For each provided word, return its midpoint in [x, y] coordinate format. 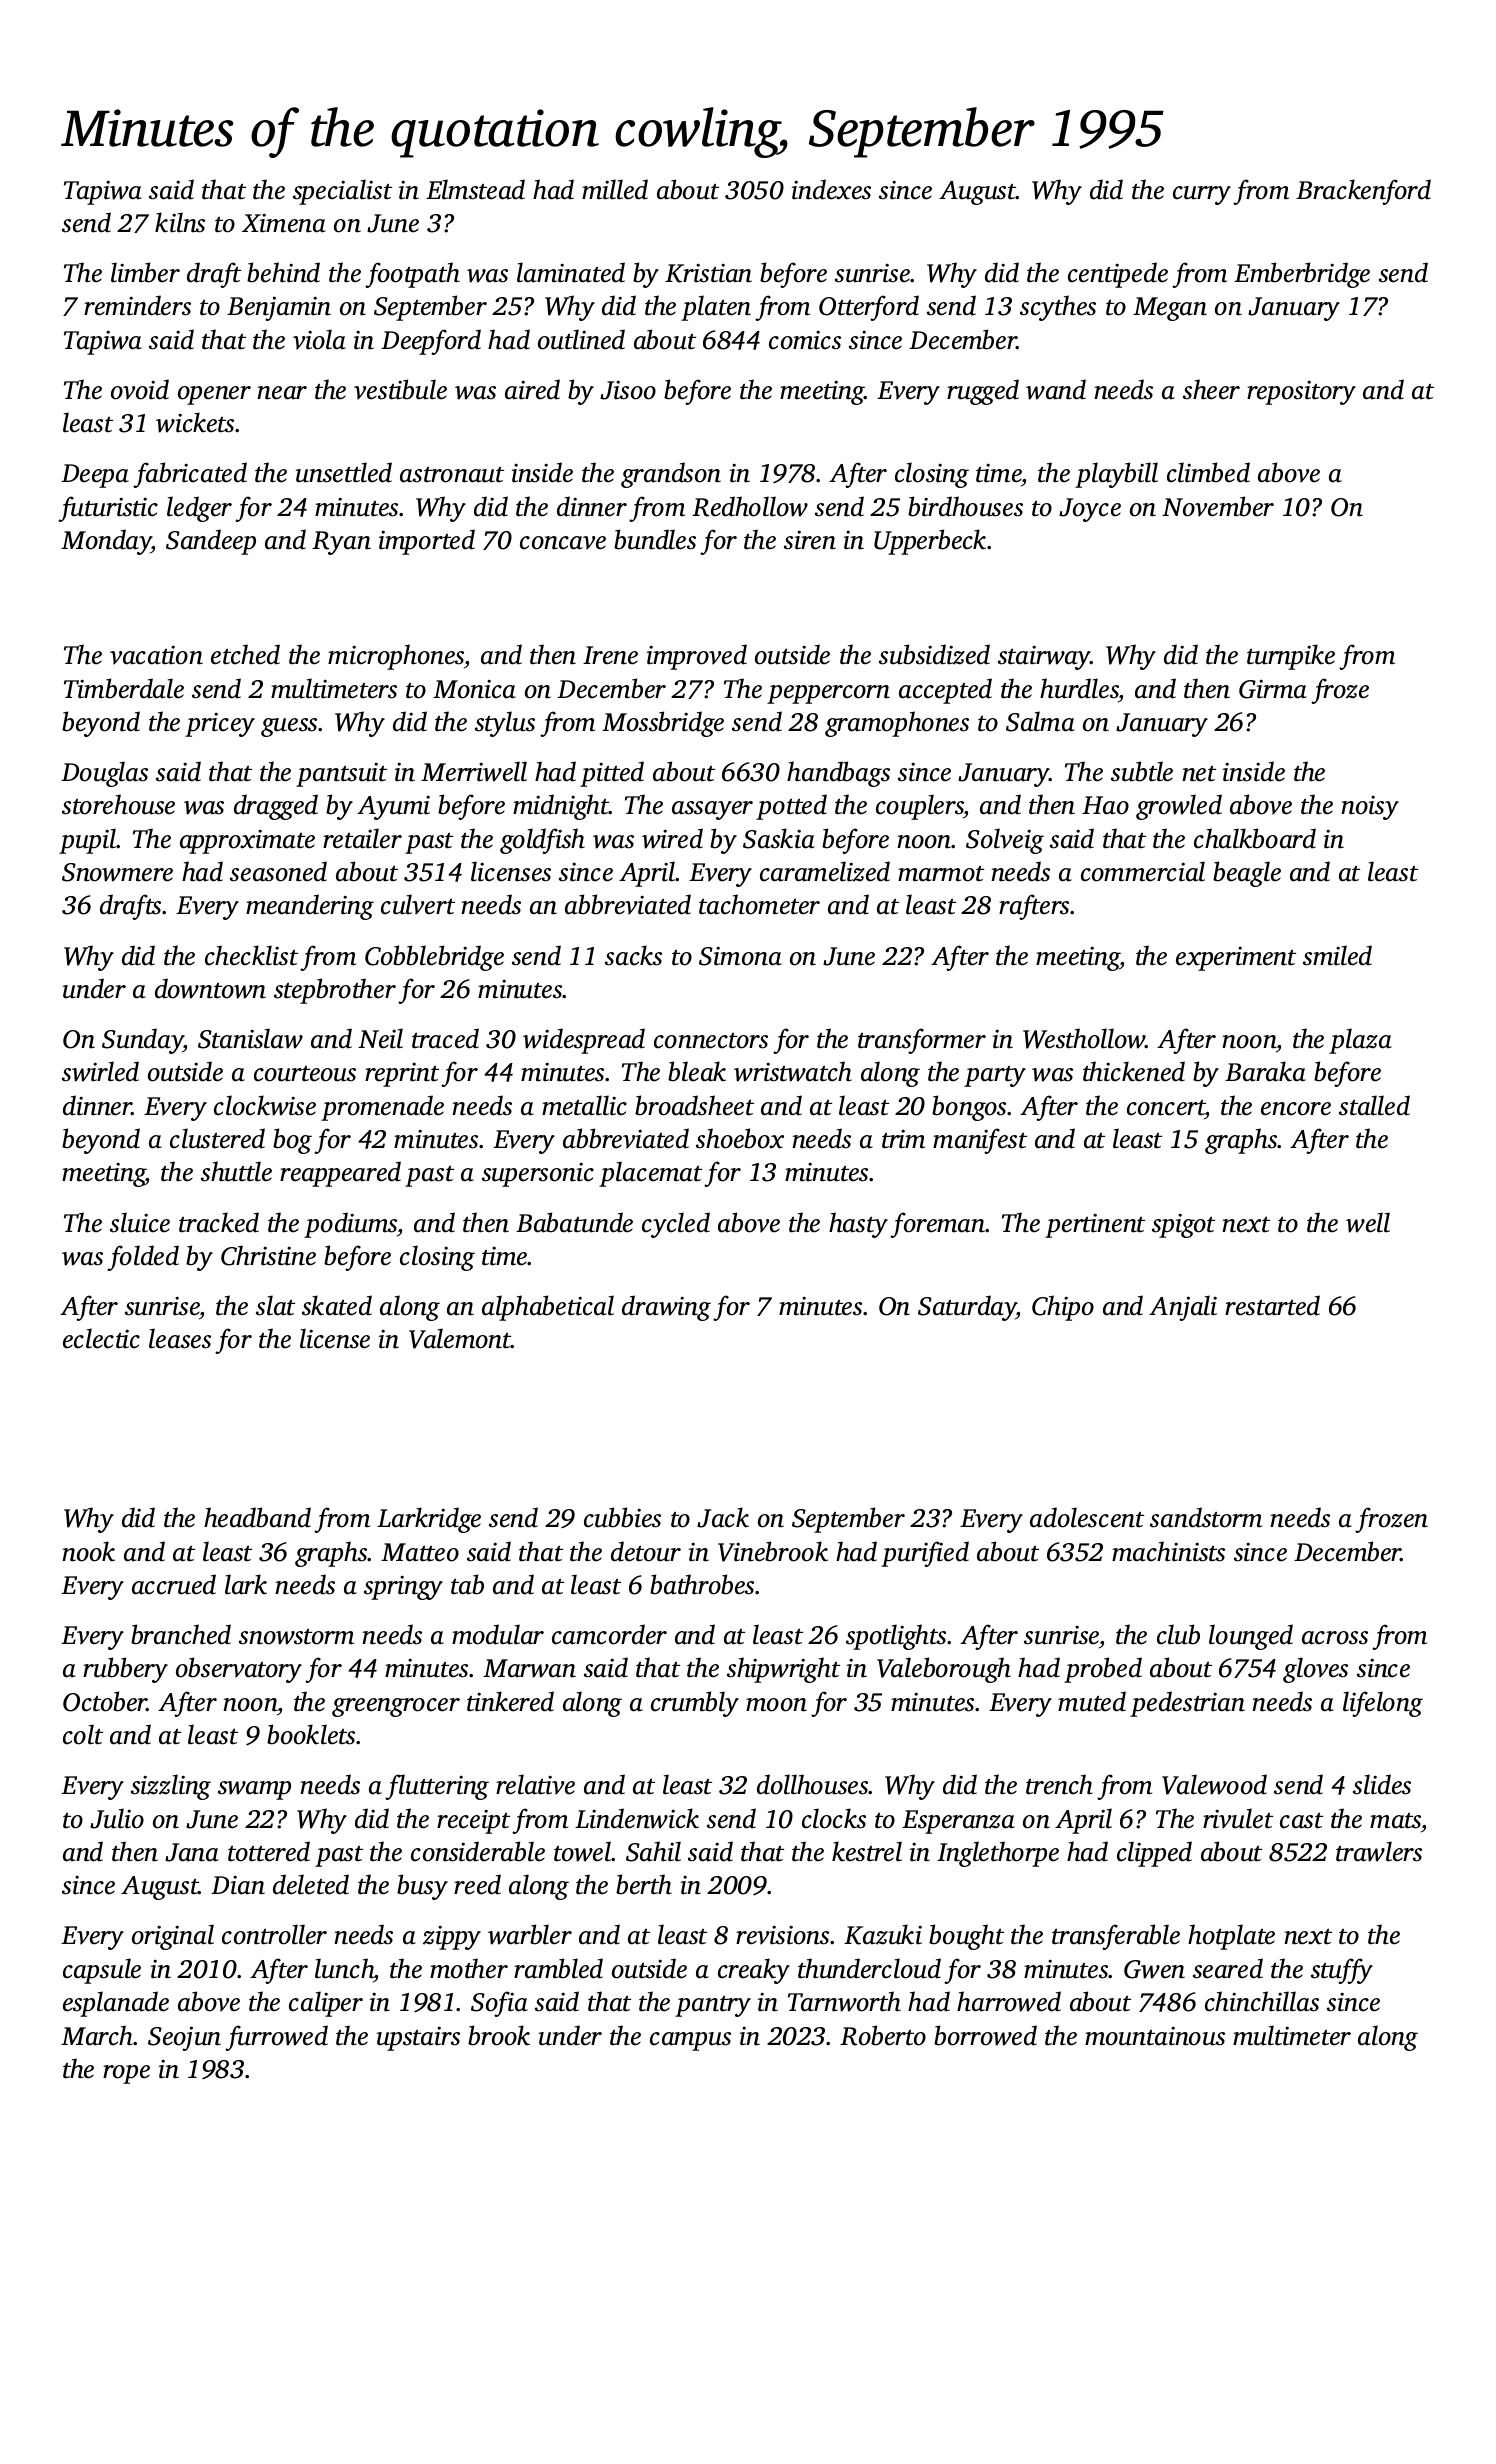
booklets [311, 1734]
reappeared [340, 1174]
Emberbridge [1302, 275]
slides [1382, 1784]
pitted [612, 774]
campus [690, 2041]
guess [290, 727]
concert [1166, 1108]
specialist [342, 192]
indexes [831, 189]
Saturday [967, 1308]
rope [126, 2074]
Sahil [653, 1851]
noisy [1370, 808]
